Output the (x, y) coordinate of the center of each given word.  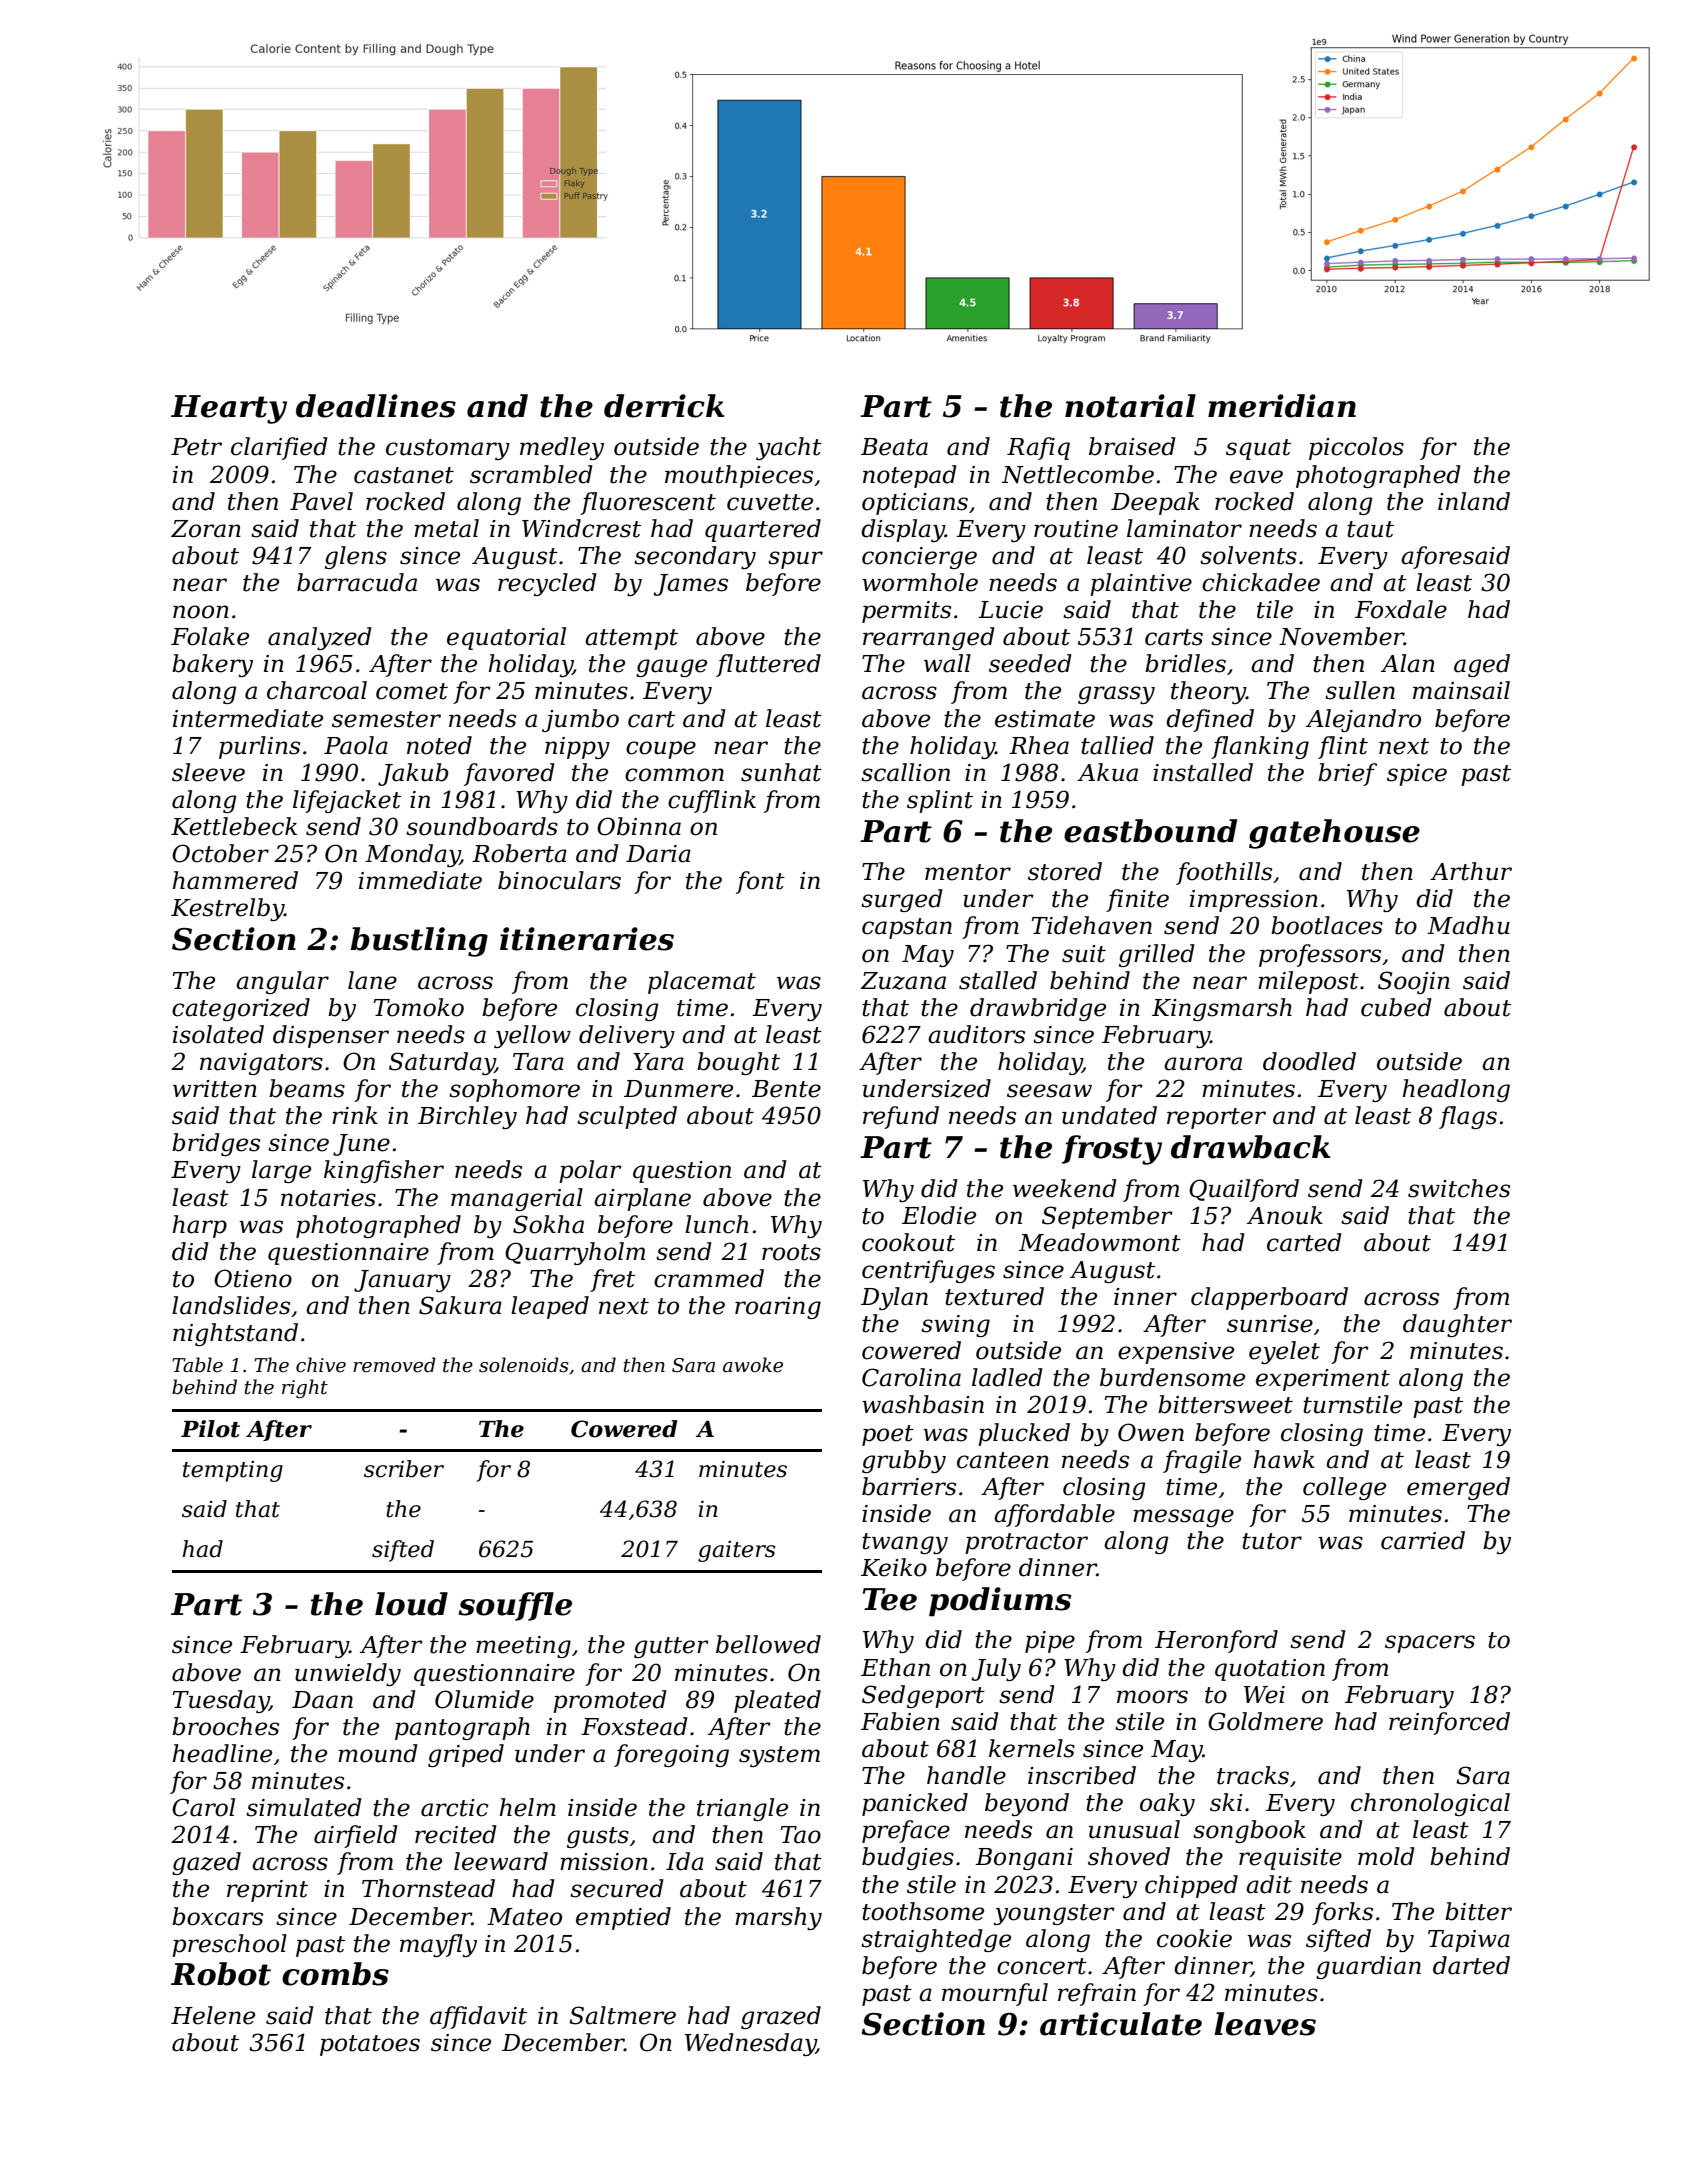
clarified (279, 448)
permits (906, 612)
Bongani (1024, 1859)
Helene (213, 2015)
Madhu (1468, 925)
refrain (1097, 1994)
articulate (1121, 2024)
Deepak (1155, 503)
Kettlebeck (234, 826)
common (674, 775)
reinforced (1449, 1723)
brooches (225, 1726)
